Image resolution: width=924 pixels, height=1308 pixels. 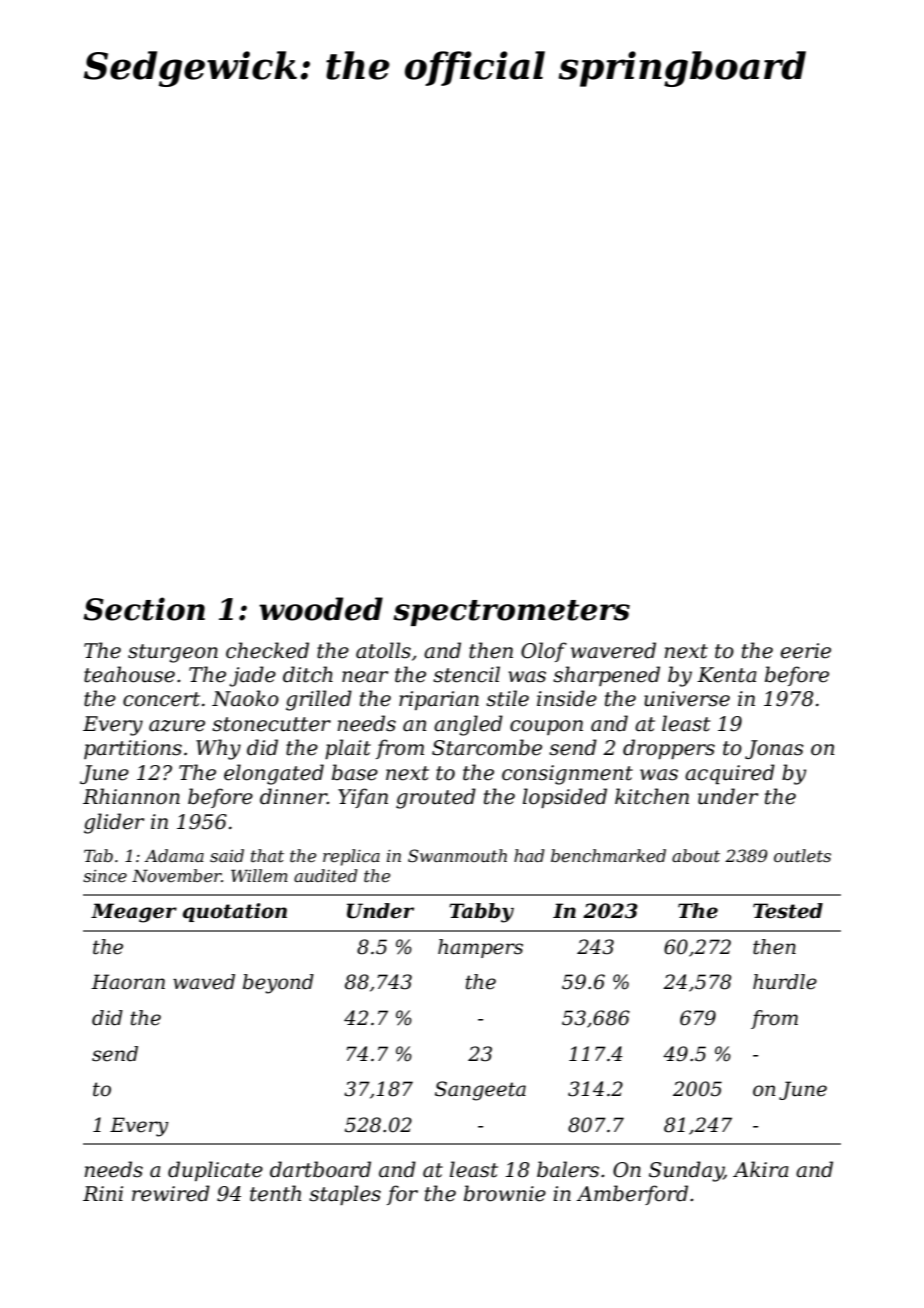 I want to click on sharpened, so click(x=606, y=676).
